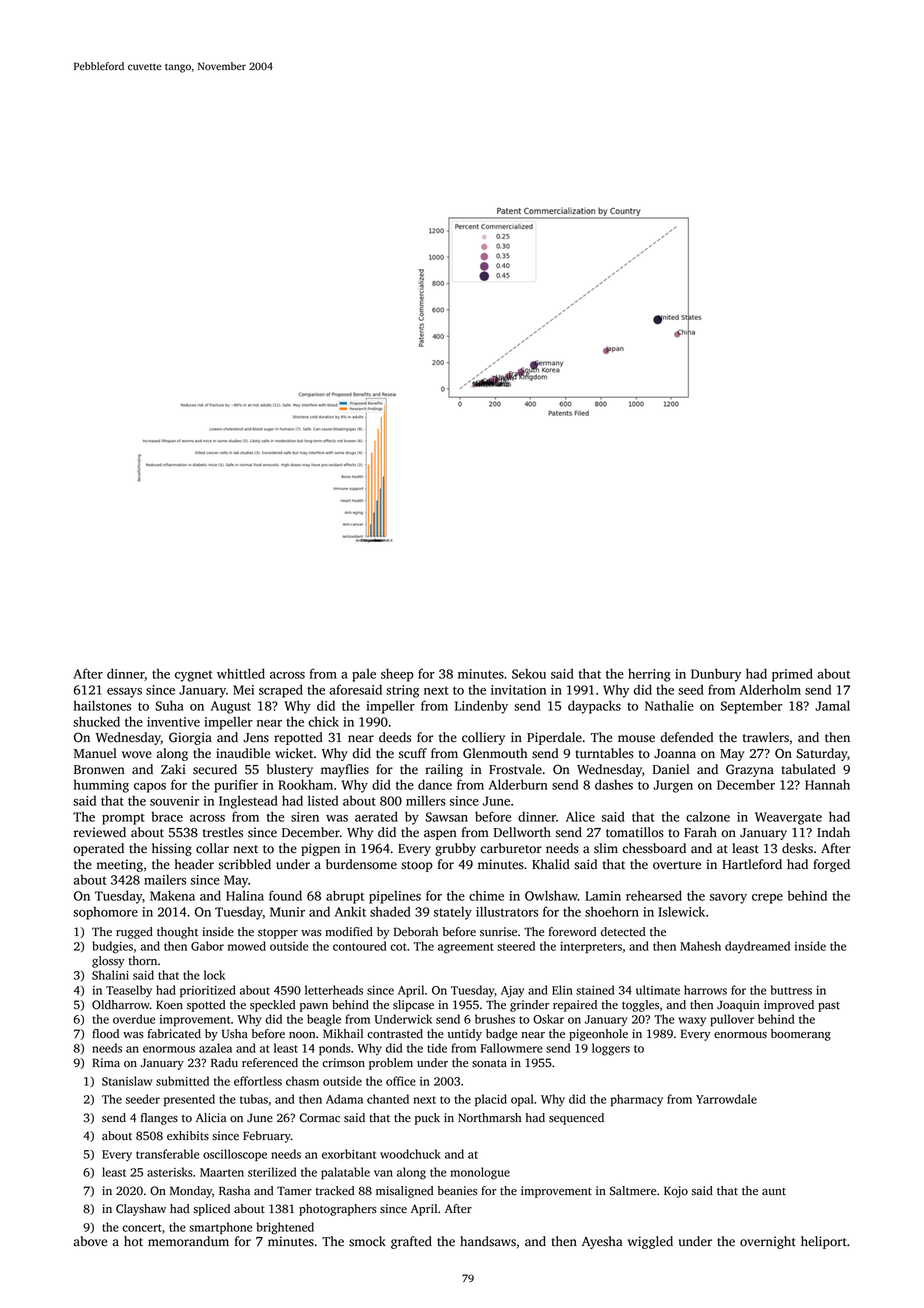 The height and width of the screenshot is (1308, 924). What do you see at coordinates (96, 721) in the screenshot?
I see `shucked` at bounding box center [96, 721].
